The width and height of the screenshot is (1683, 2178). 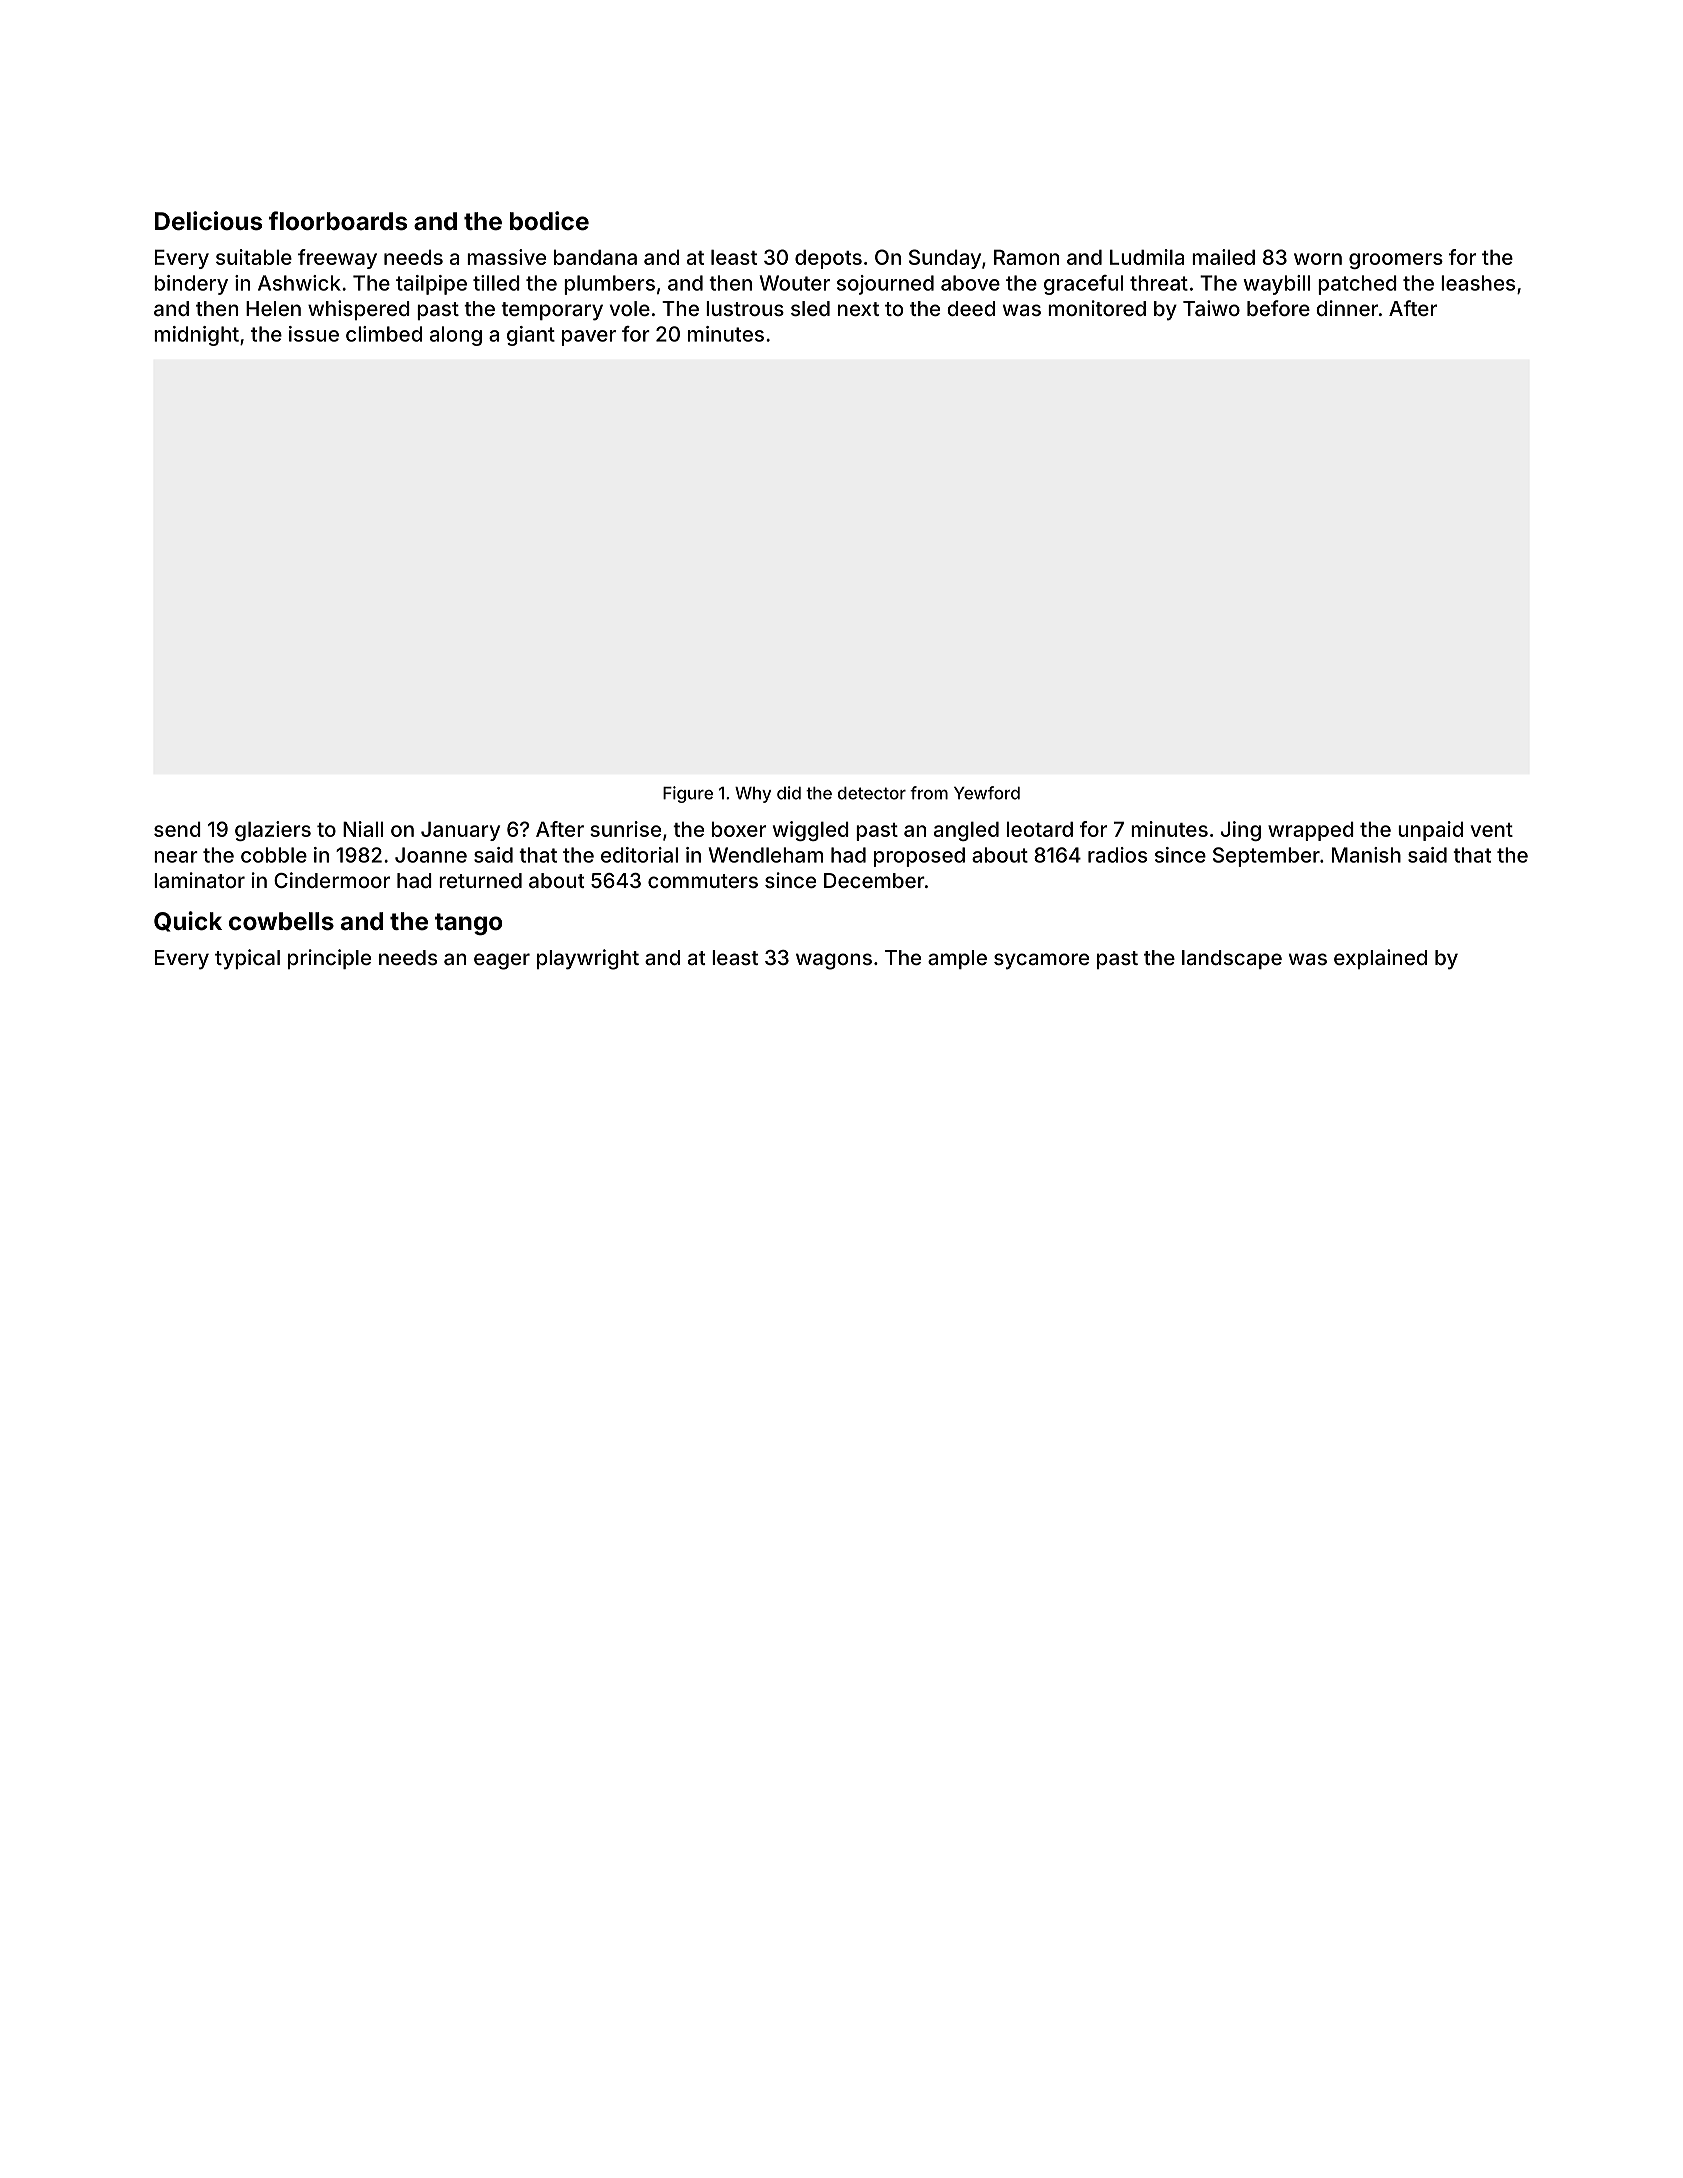 I want to click on principle, so click(x=329, y=959).
